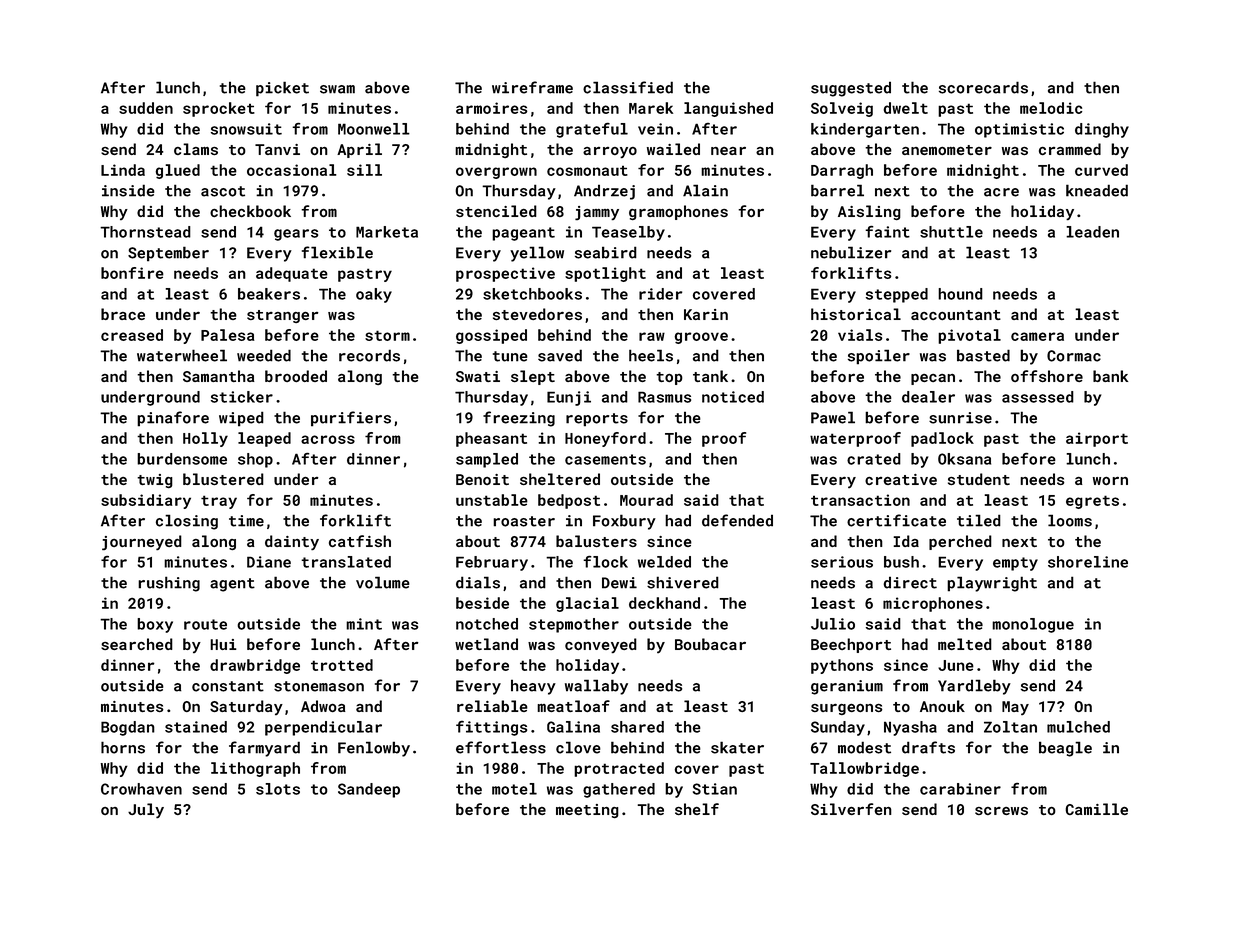 The height and width of the document is (952, 1233). I want to click on looms, so click(1070, 520).
